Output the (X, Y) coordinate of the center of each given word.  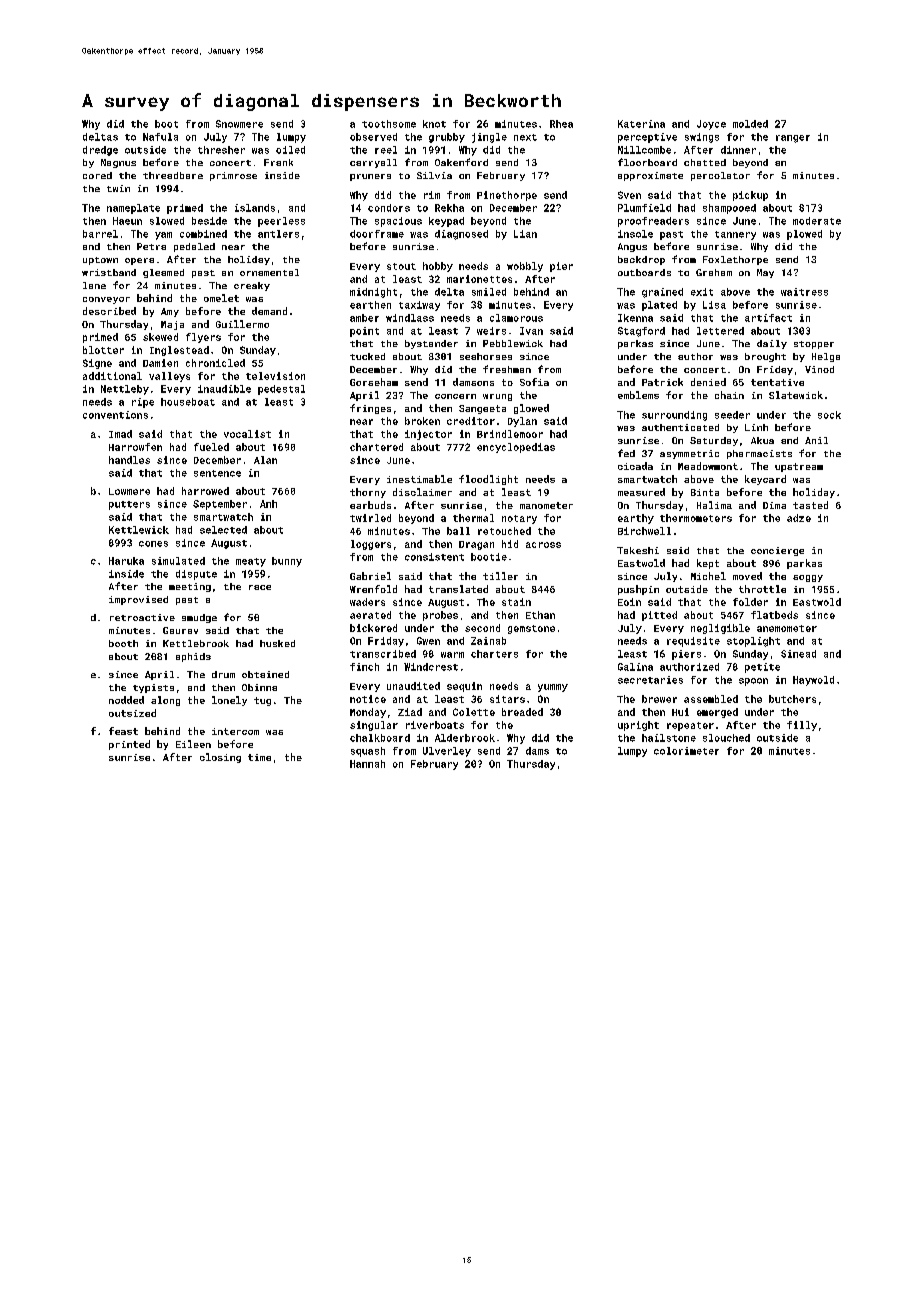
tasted (810, 505)
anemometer (787, 628)
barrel (100, 234)
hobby (438, 267)
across (543, 545)
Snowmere (239, 124)
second (482, 628)
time (259, 757)
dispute (196, 575)
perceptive (647, 138)
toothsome (389, 124)
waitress (804, 292)
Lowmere (129, 491)
